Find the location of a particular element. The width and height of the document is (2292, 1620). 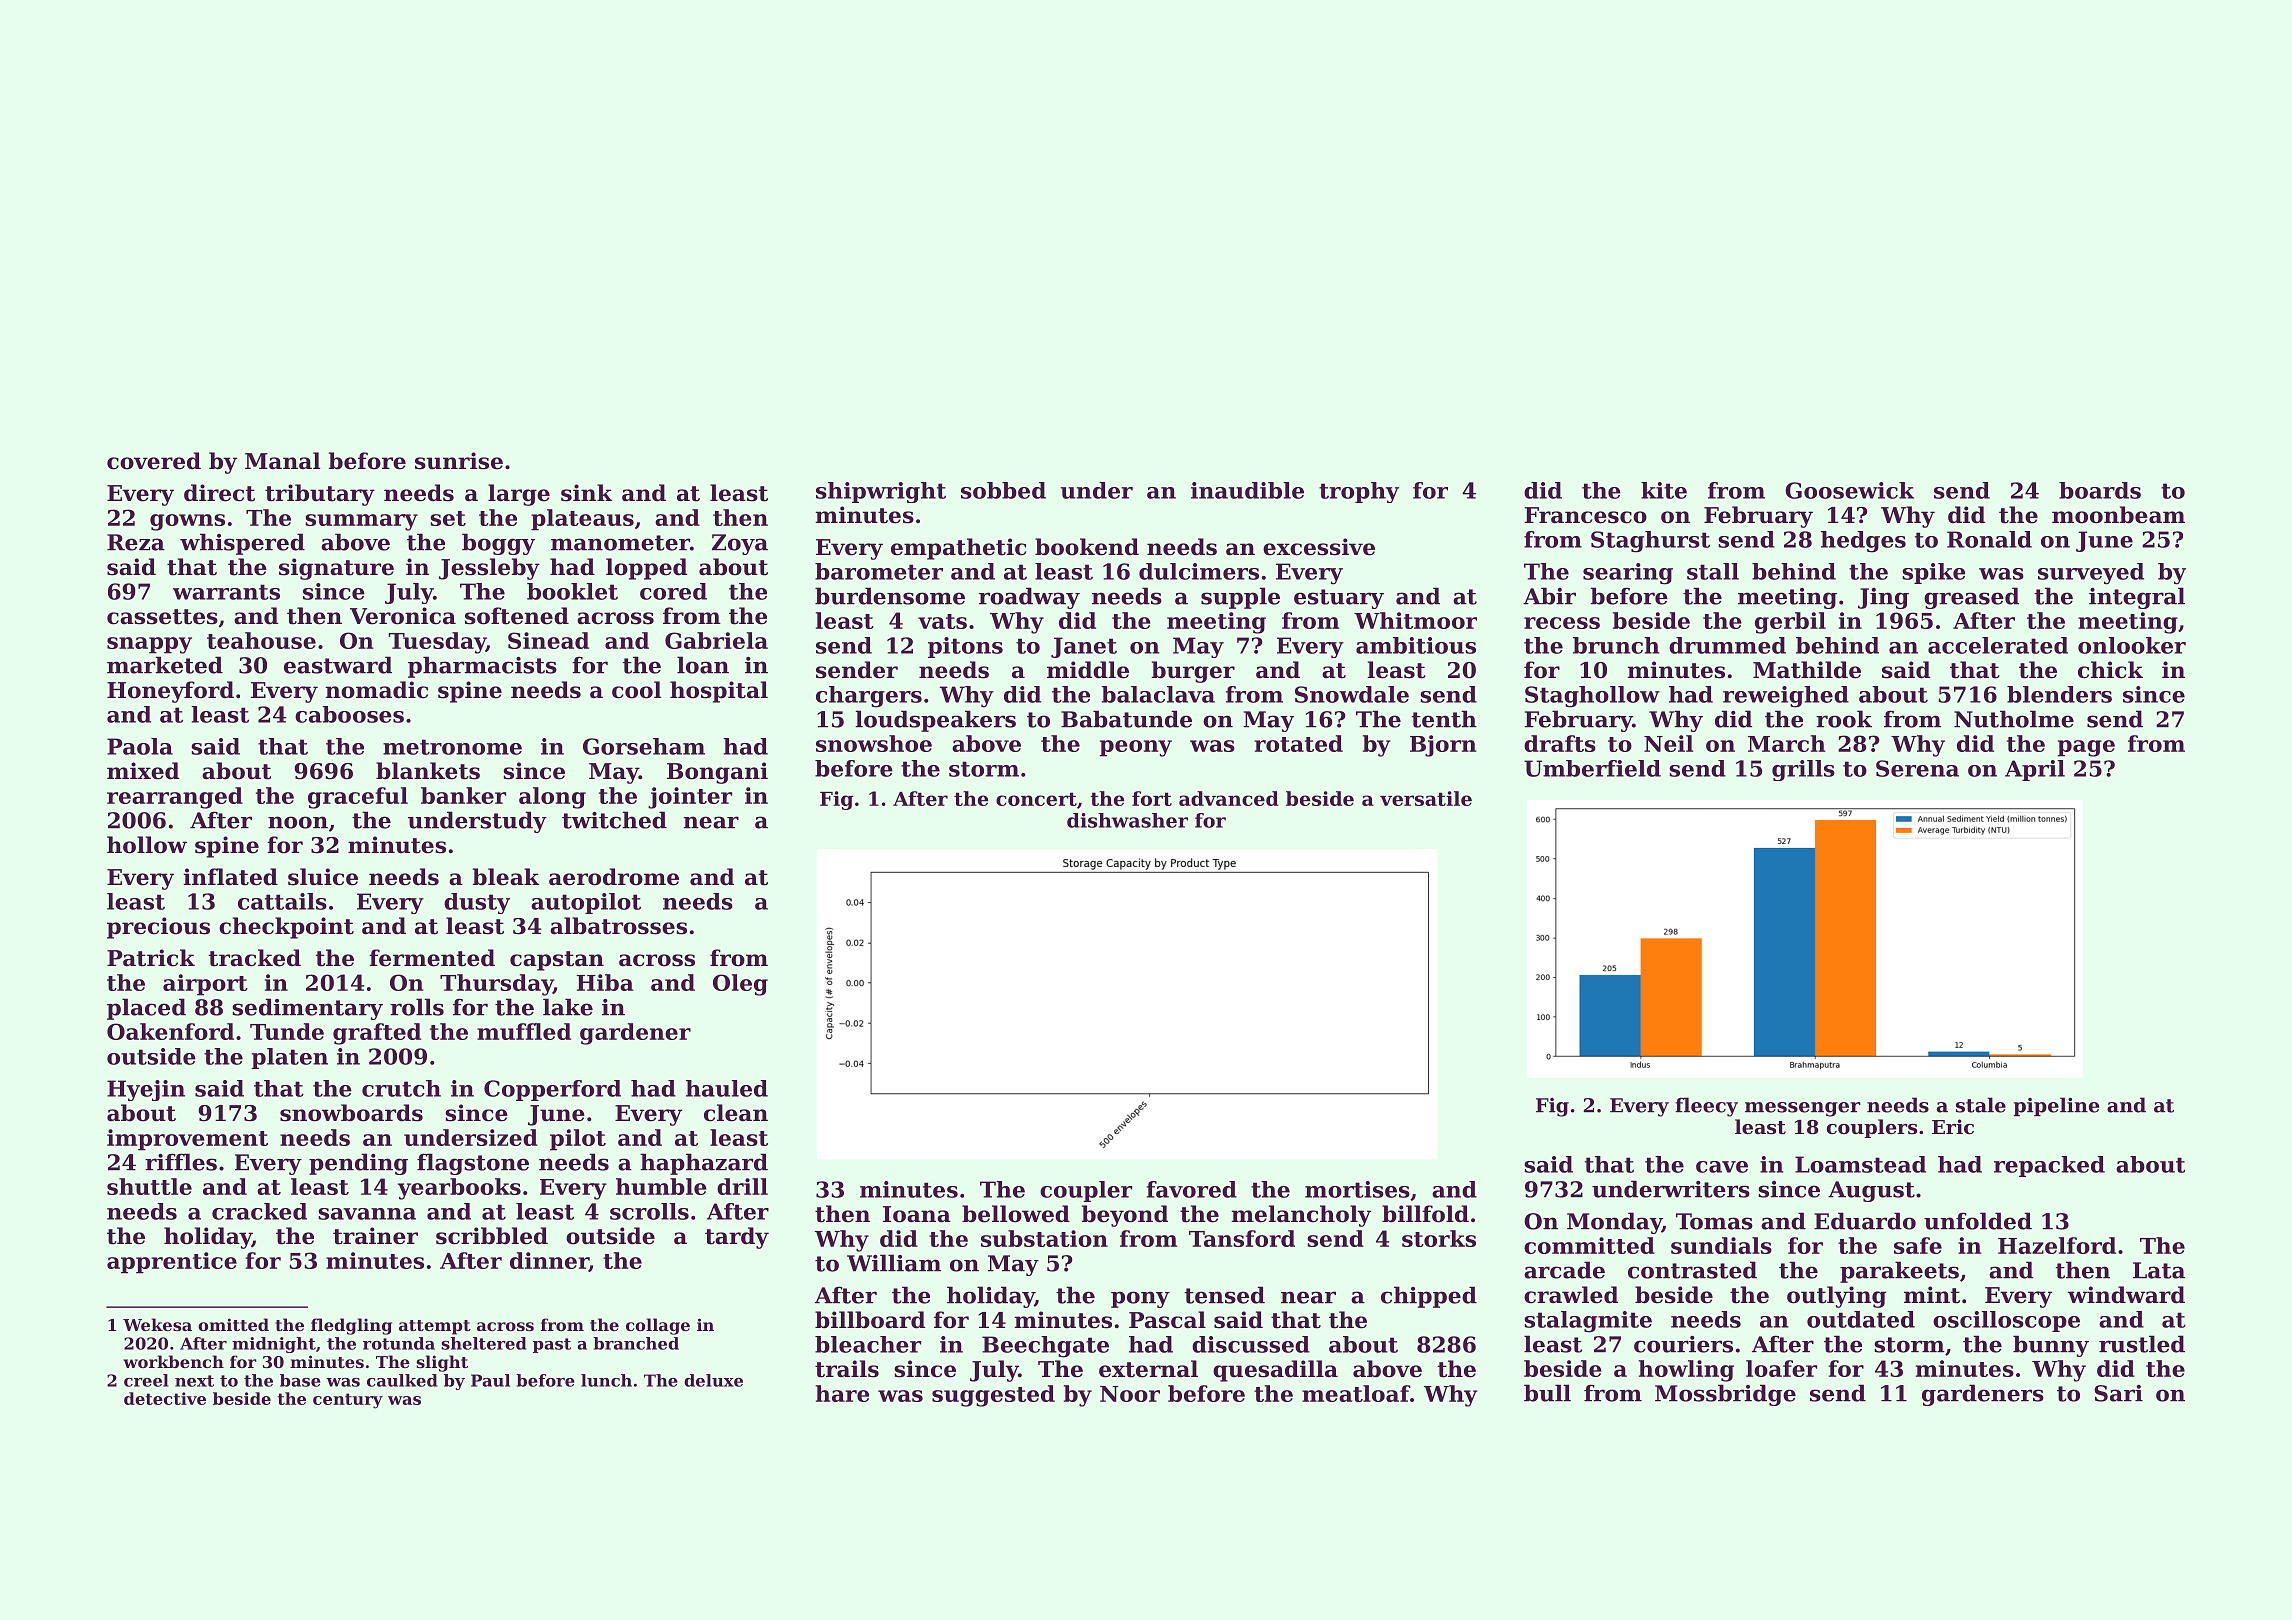

summary is located at coordinates (361, 522).
